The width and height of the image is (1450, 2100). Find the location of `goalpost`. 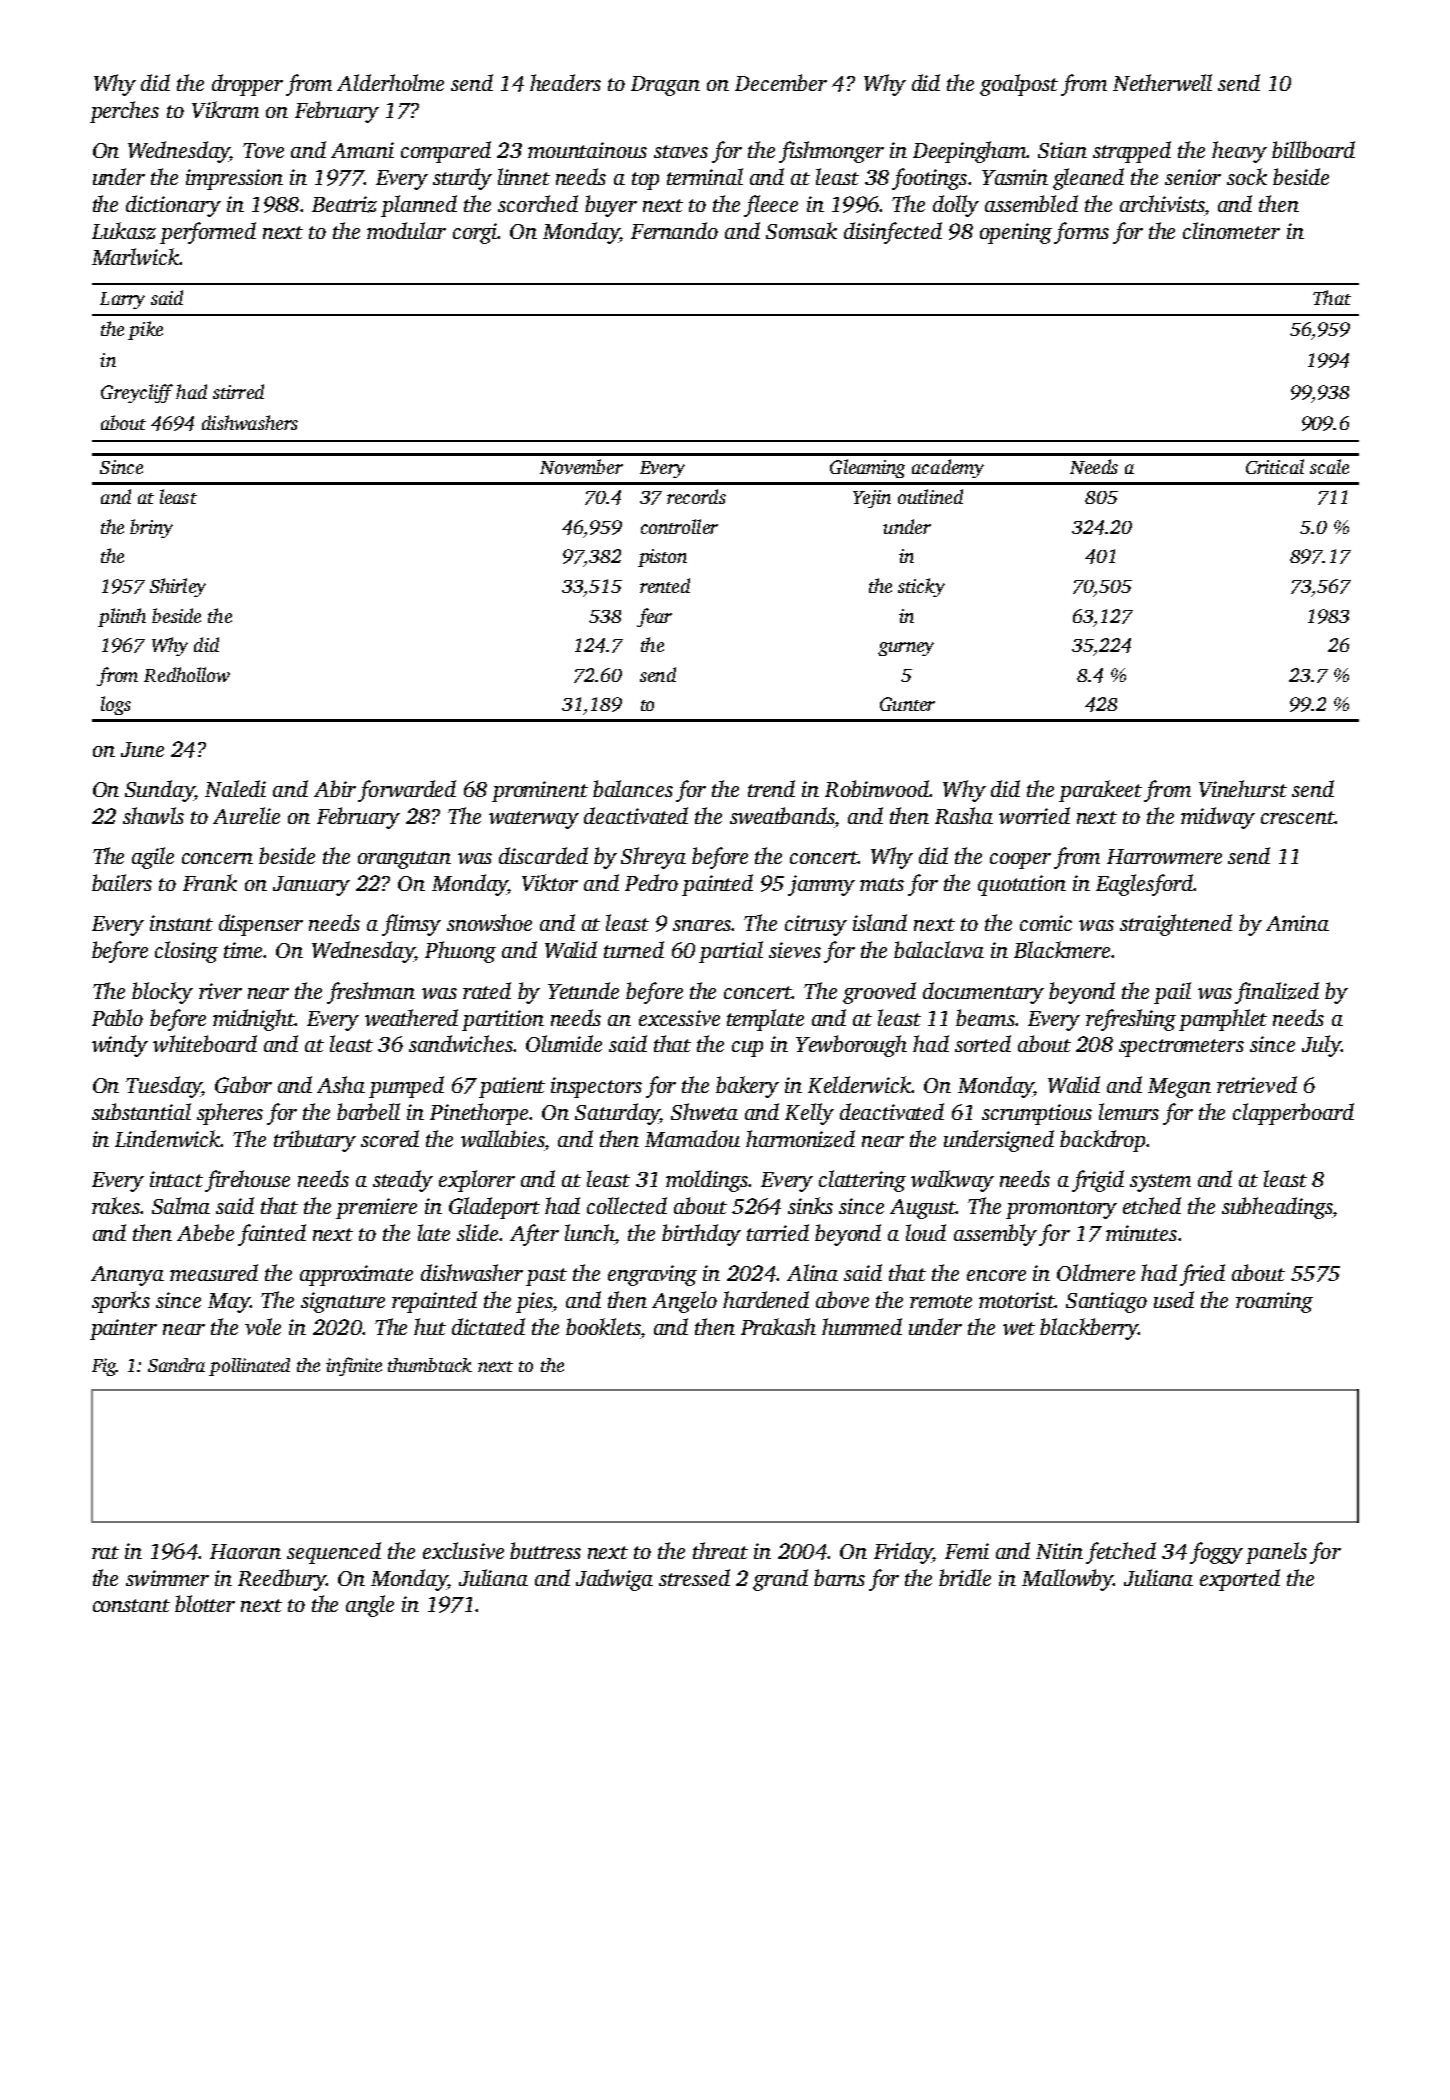

goalpost is located at coordinates (1019, 85).
